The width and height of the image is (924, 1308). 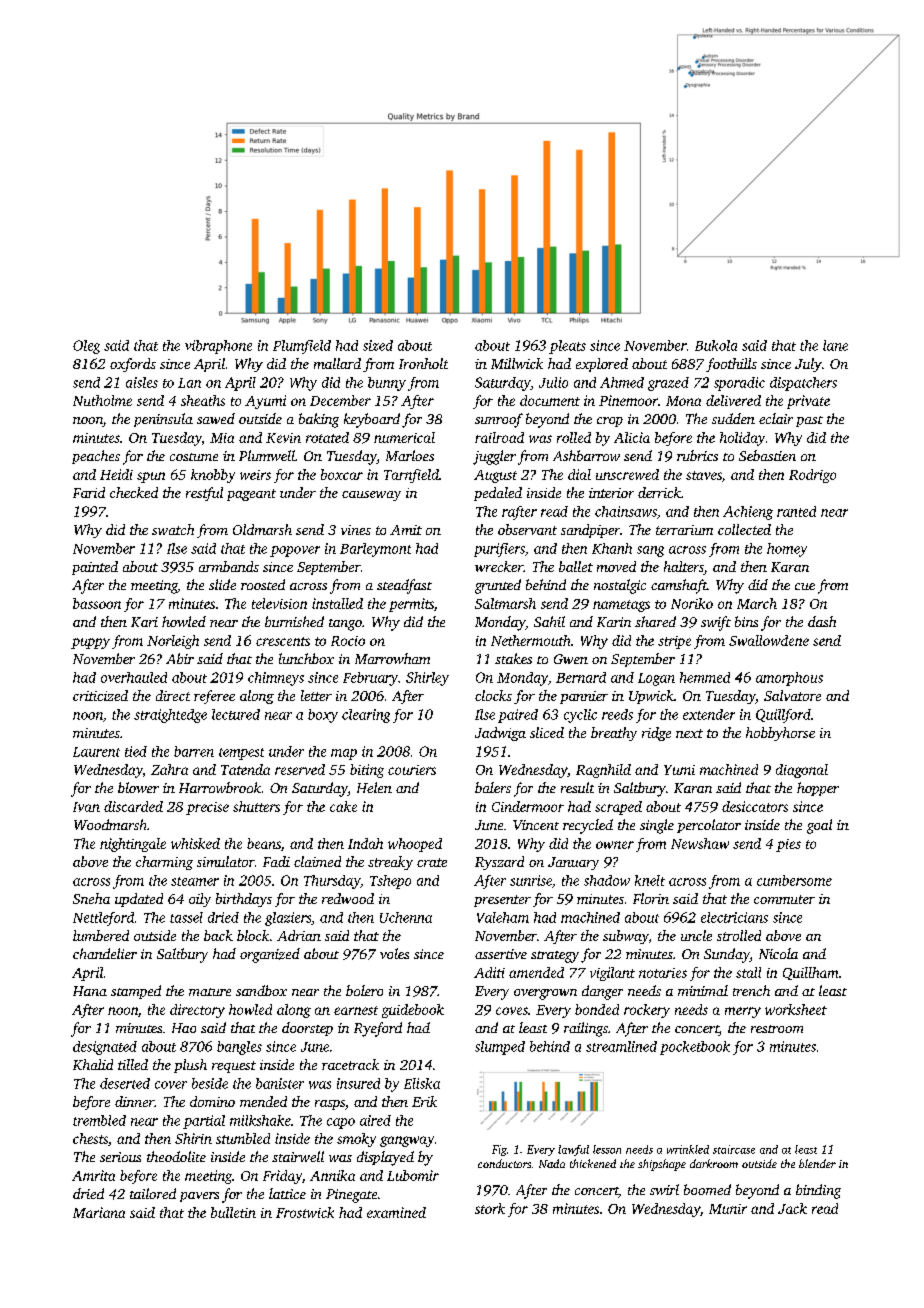 I want to click on vibraphone, so click(x=218, y=347).
